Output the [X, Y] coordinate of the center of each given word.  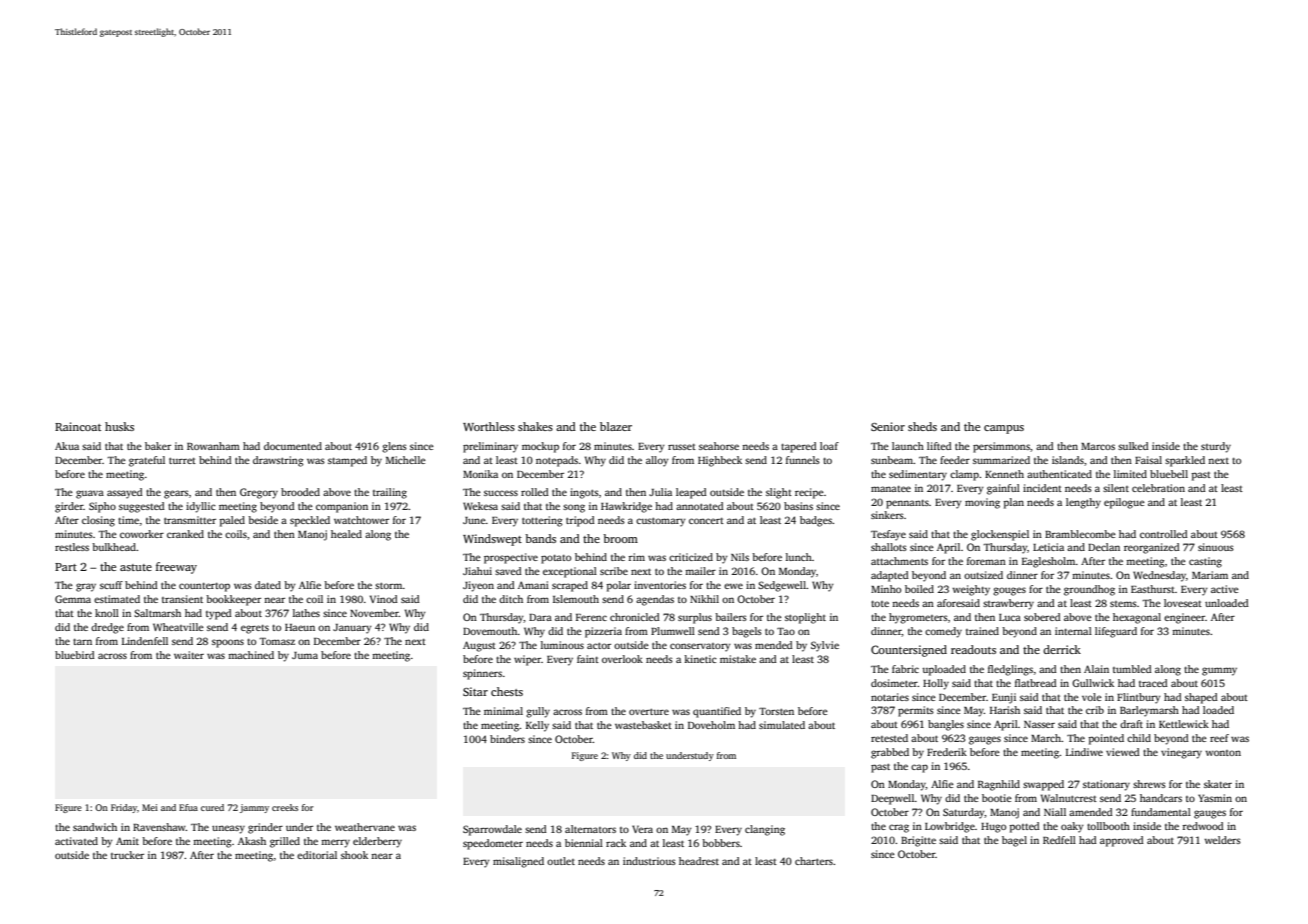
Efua [188, 807]
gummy [1219, 671]
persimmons [1001, 447]
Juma [305, 655]
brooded [300, 492]
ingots [584, 493]
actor [599, 645]
